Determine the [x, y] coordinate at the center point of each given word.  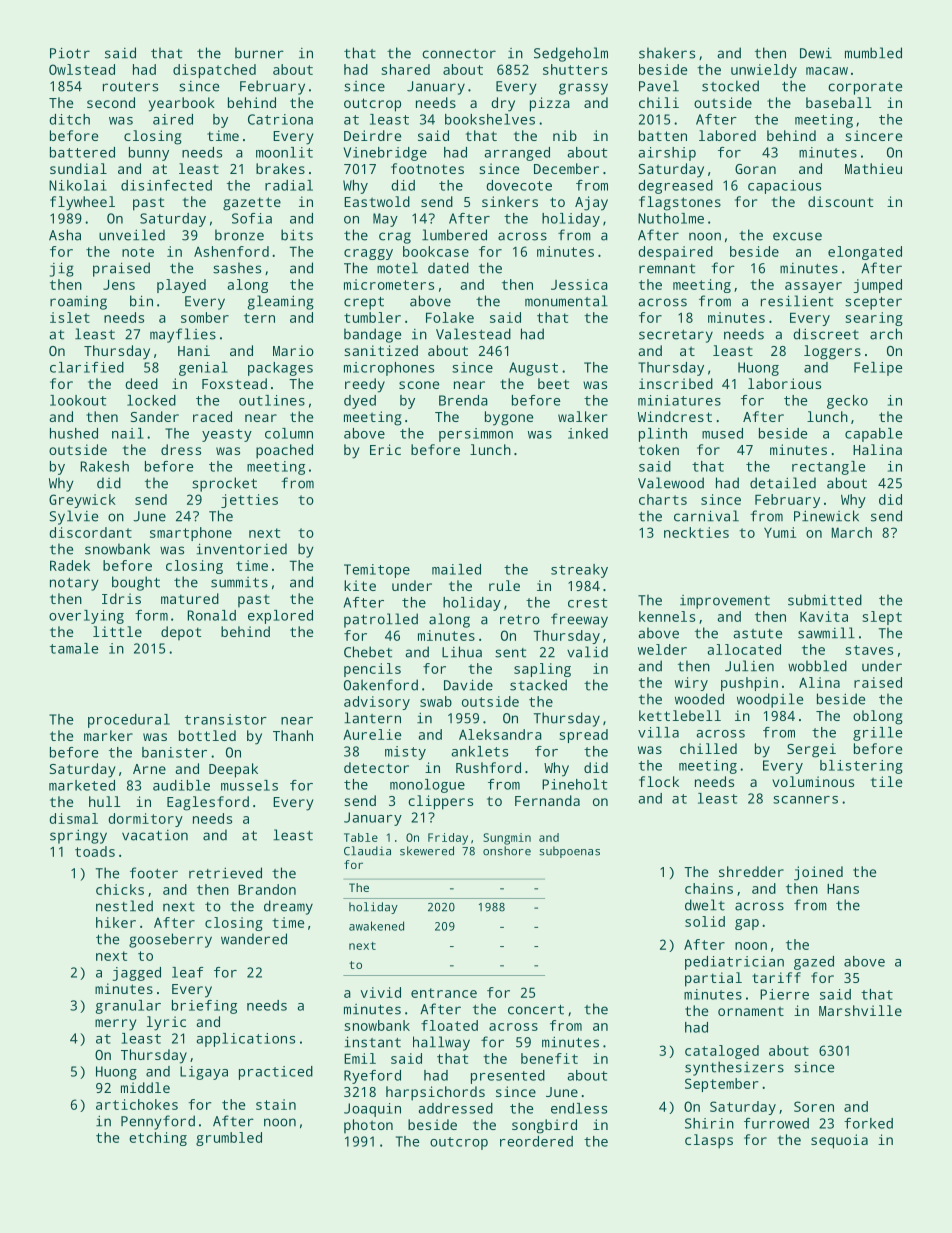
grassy [583, 89]
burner [259, 53]
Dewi [816, 53]
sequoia [839, 1141]
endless [579, 1108]
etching [158, 1139]
